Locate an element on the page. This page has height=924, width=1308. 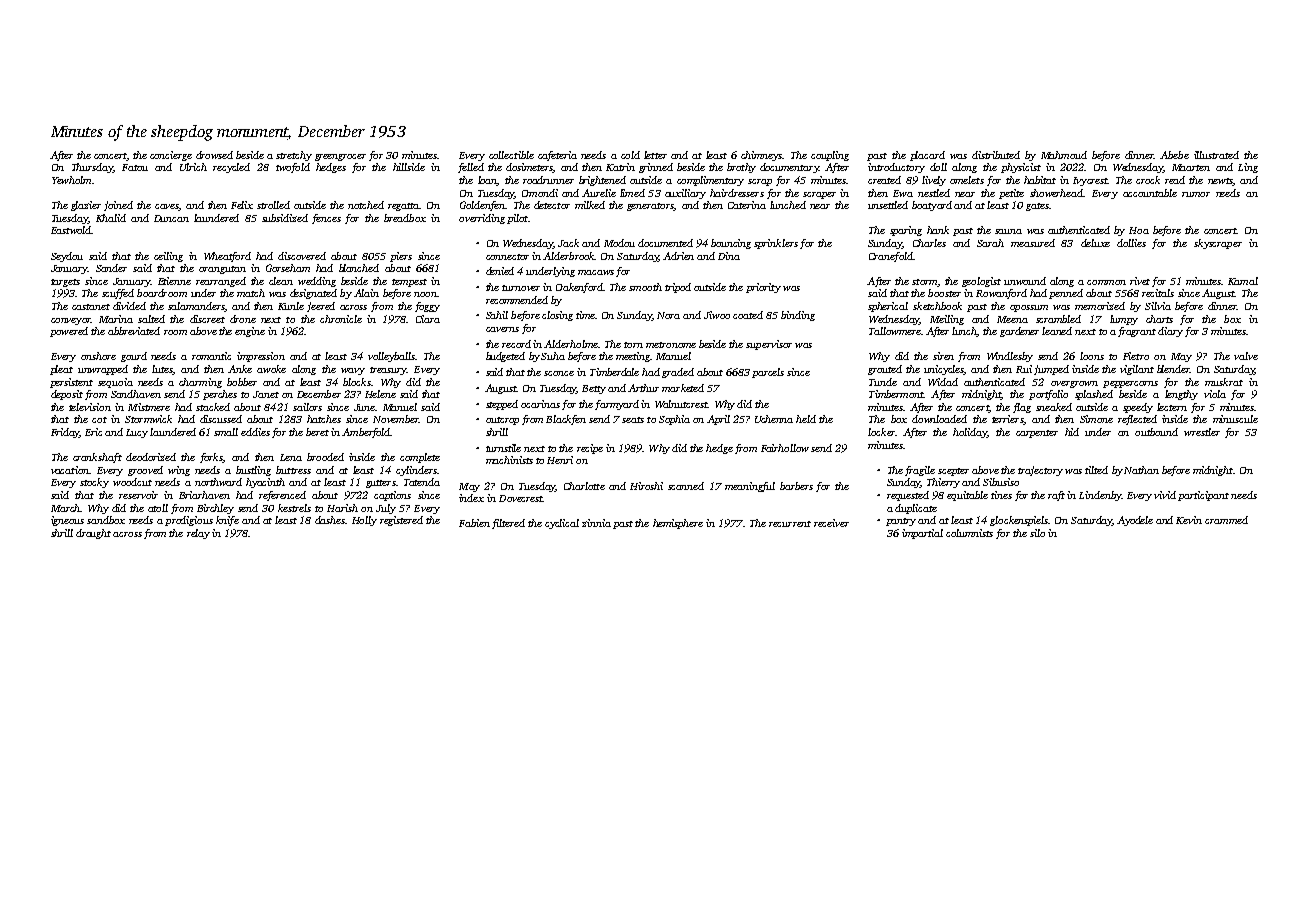
distributed is located at coordinates (996, 155).
